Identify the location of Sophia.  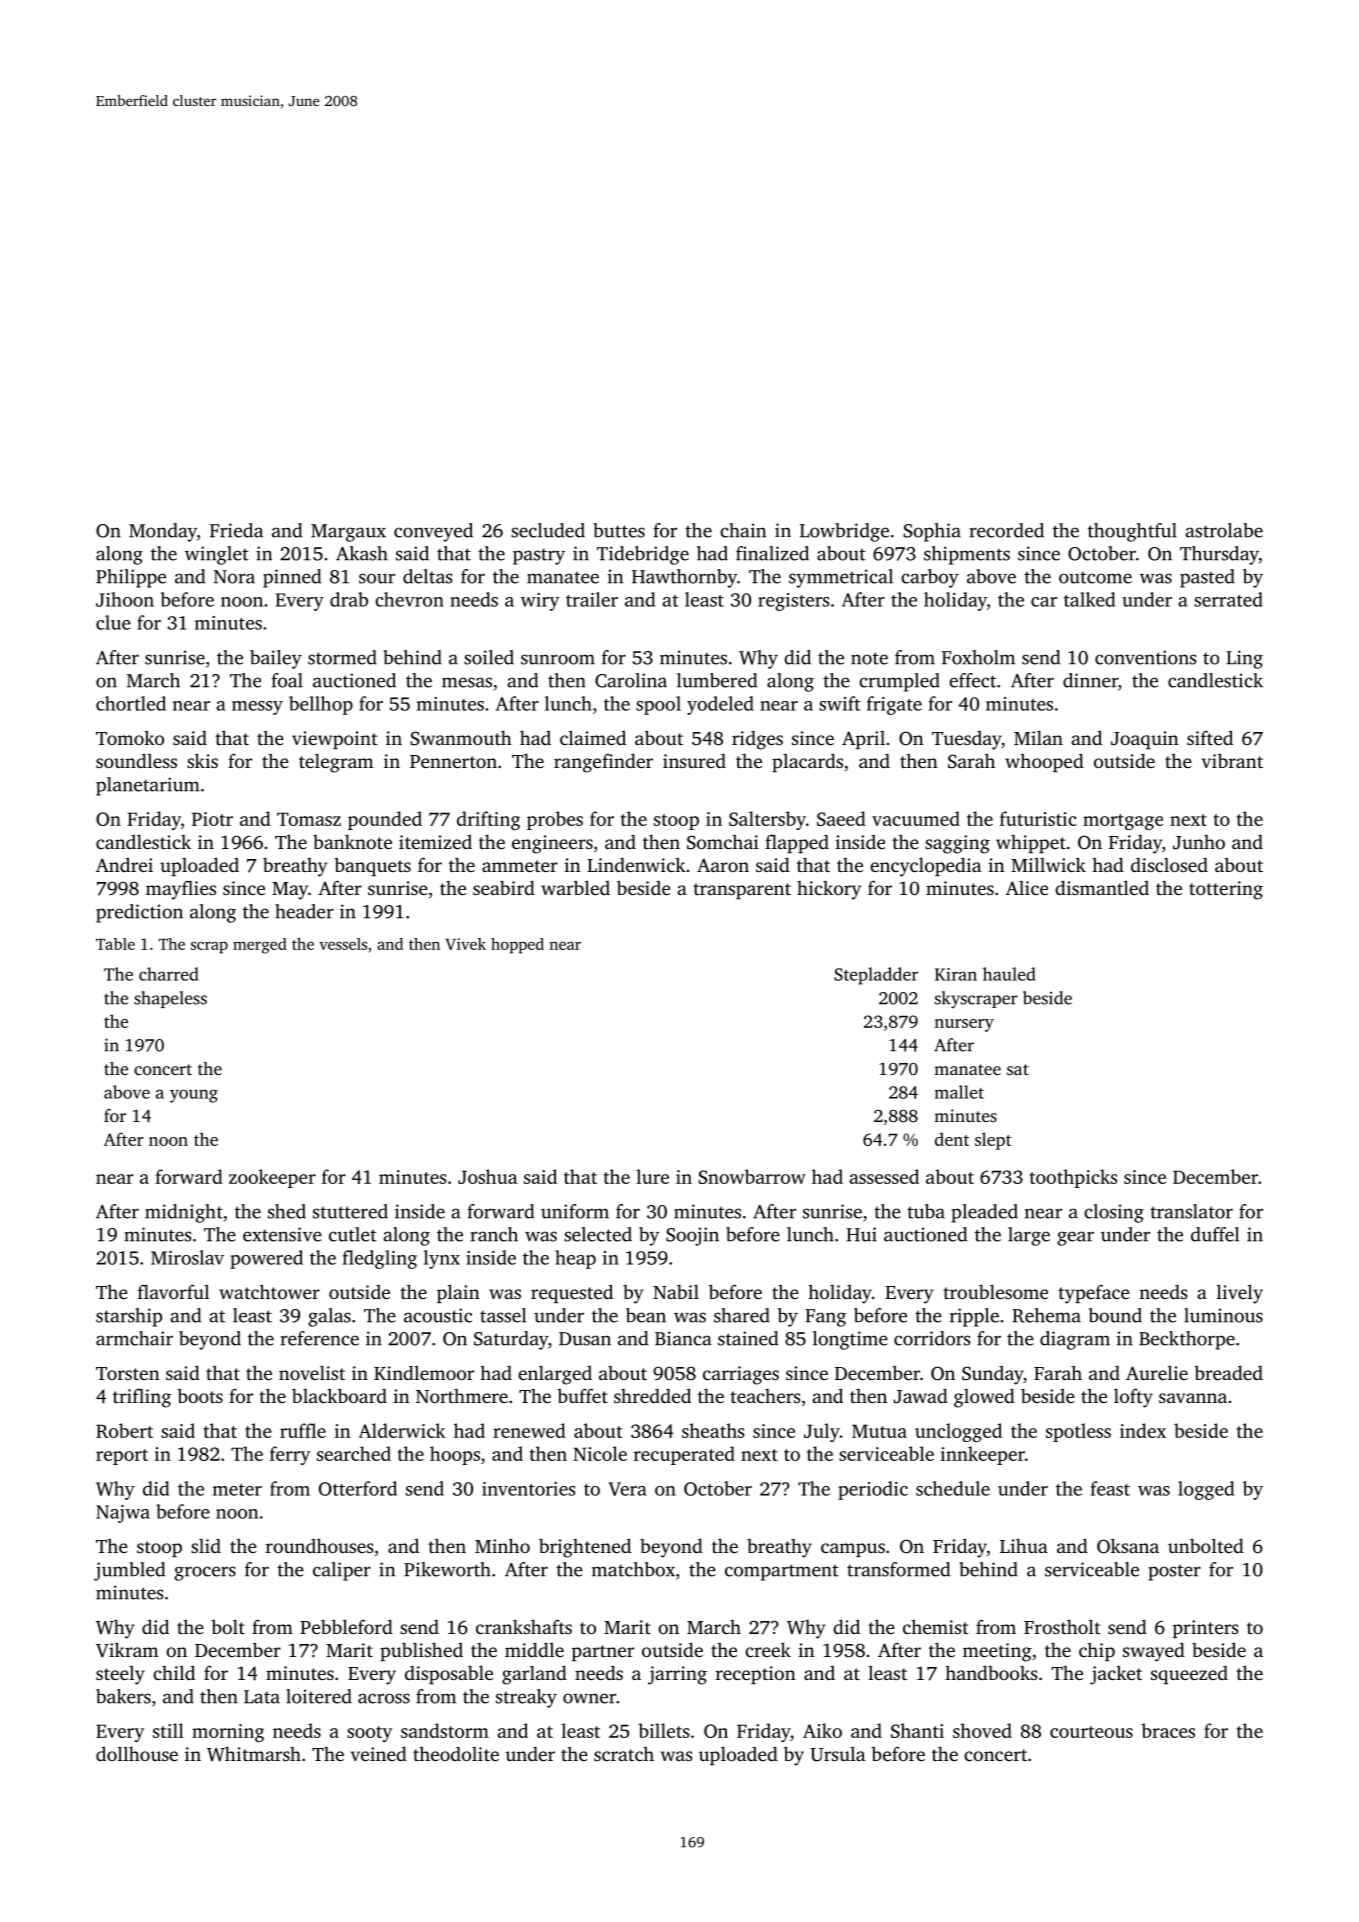
(932, 532).
